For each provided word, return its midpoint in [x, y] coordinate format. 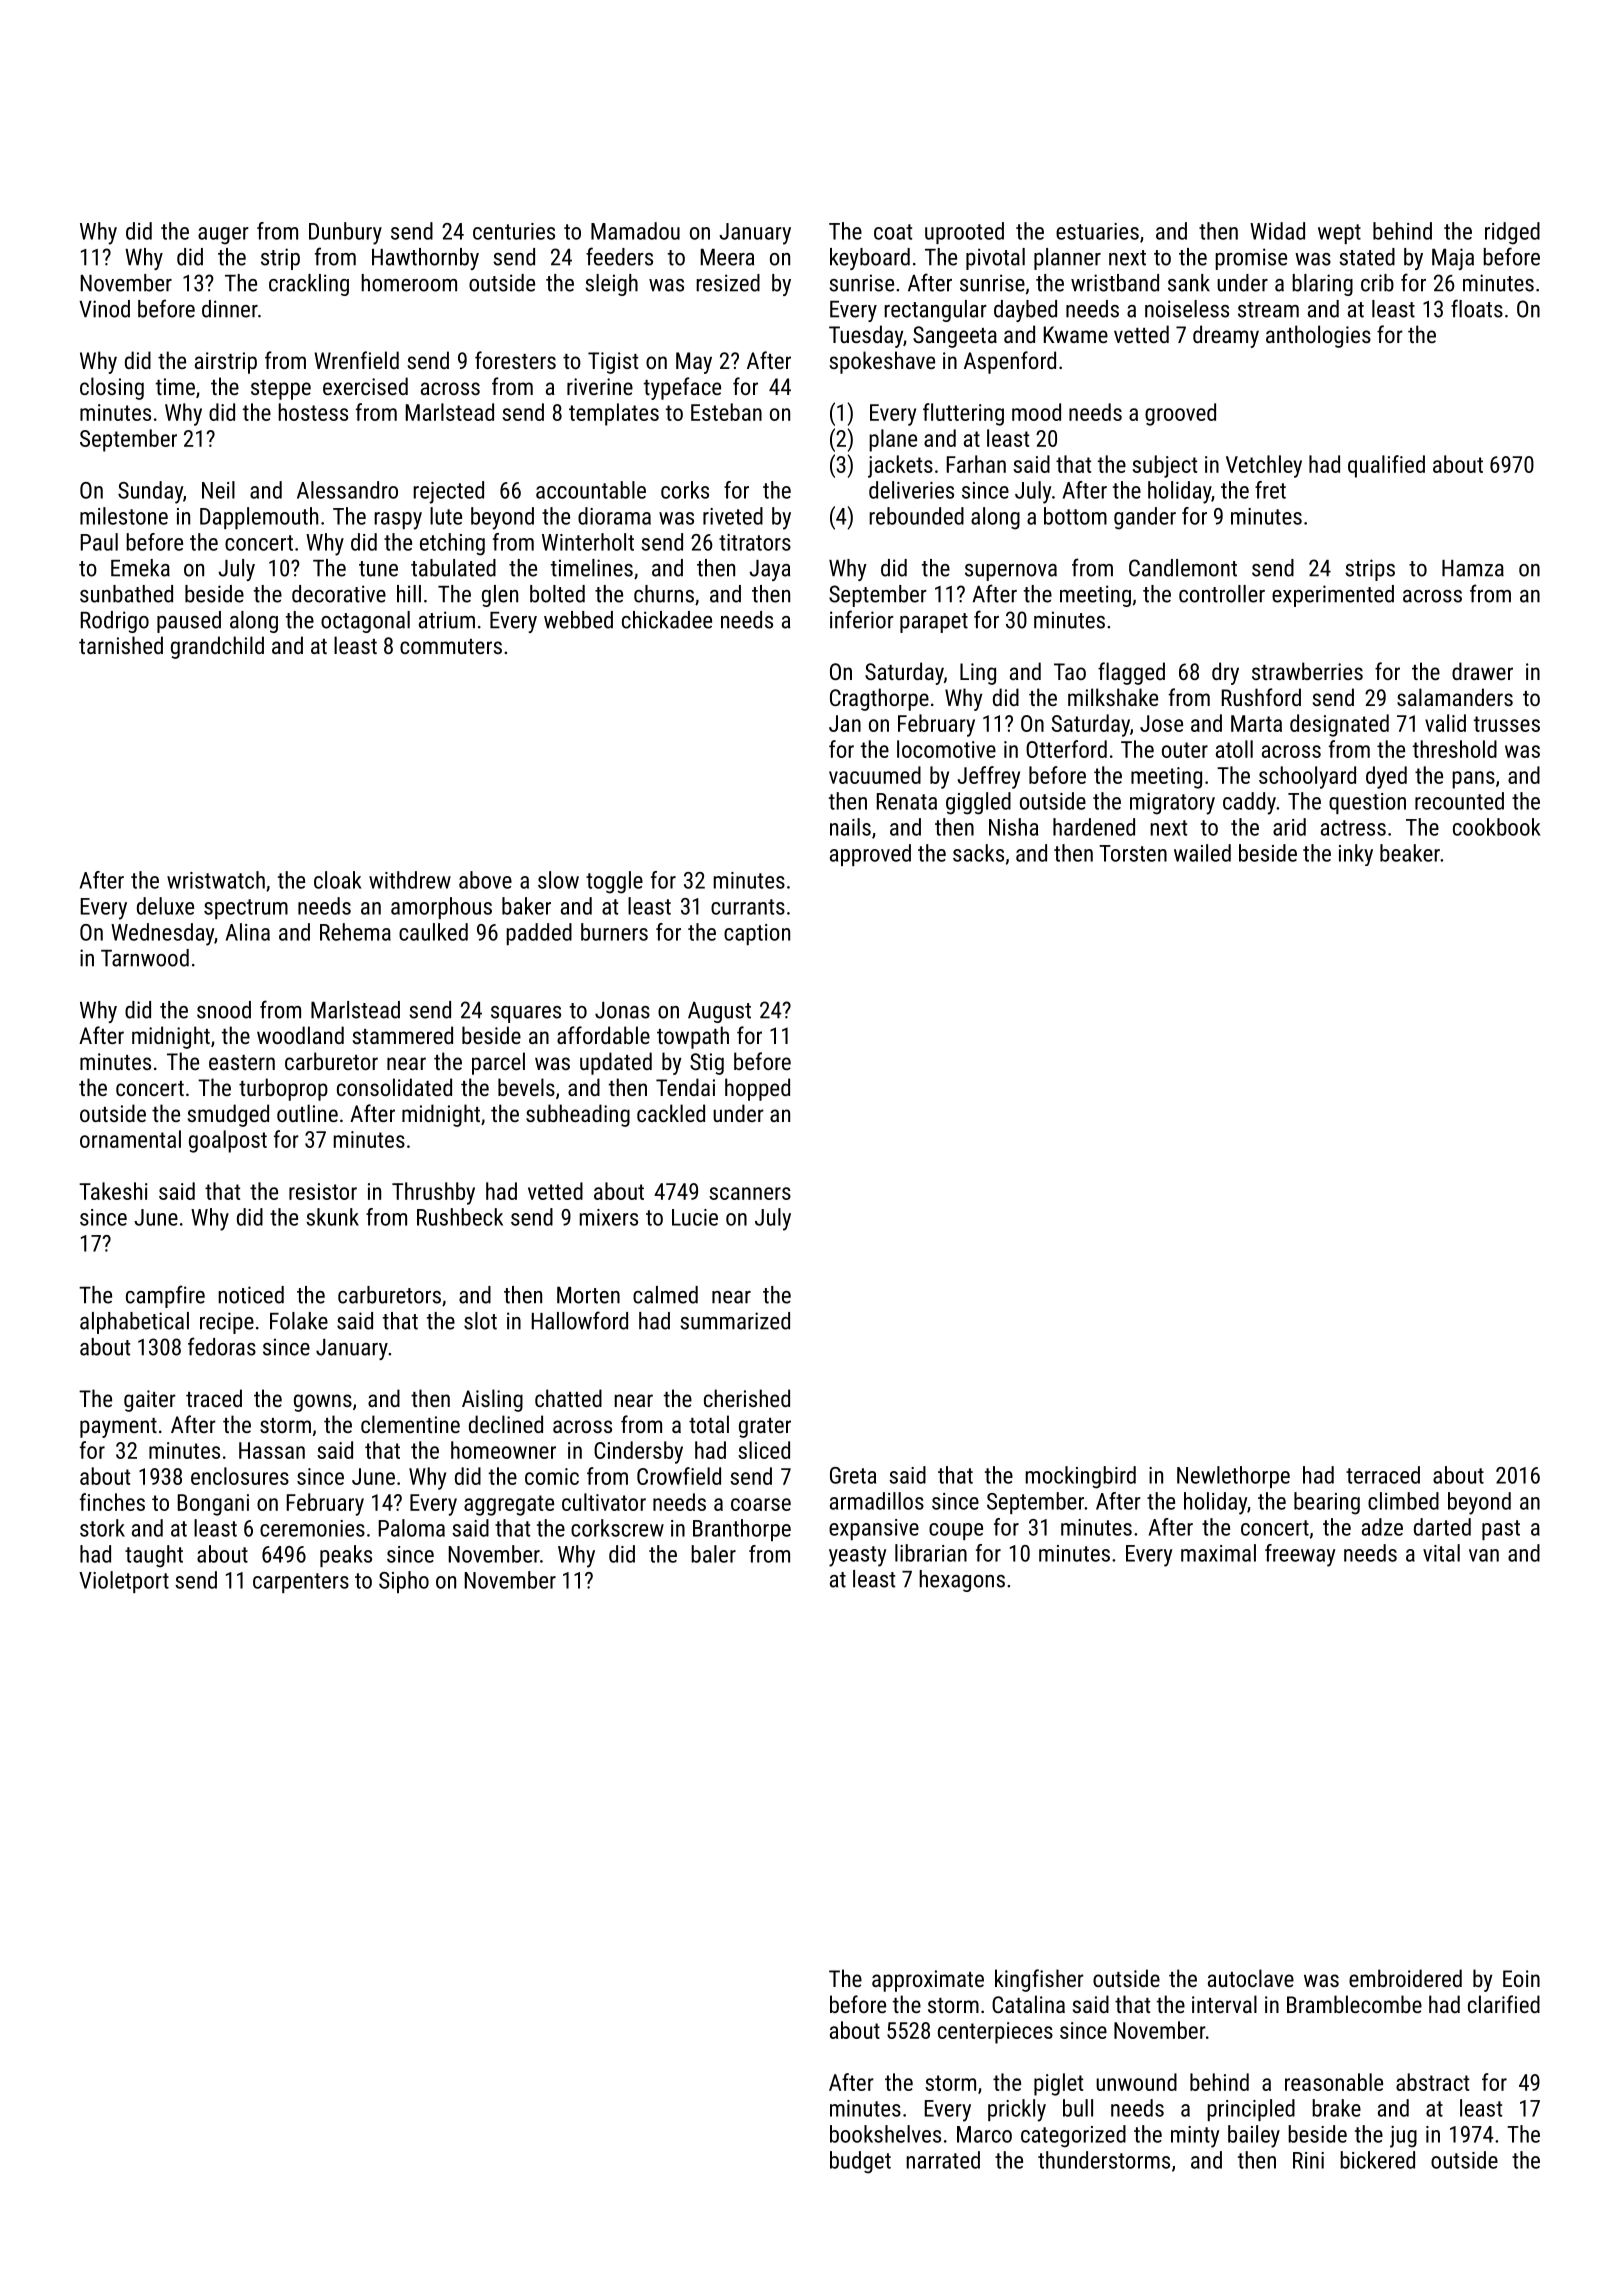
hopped [757, 1089]
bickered [1377, 2160]
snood [224, 1010]
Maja [1453, 259]
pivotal [995, 259]
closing [112, 388]
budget [860, 2162]
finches [112, 1502]
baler [713, 1554]
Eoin [1521, 1978]
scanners [750, 1193]
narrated [943, 2160]
